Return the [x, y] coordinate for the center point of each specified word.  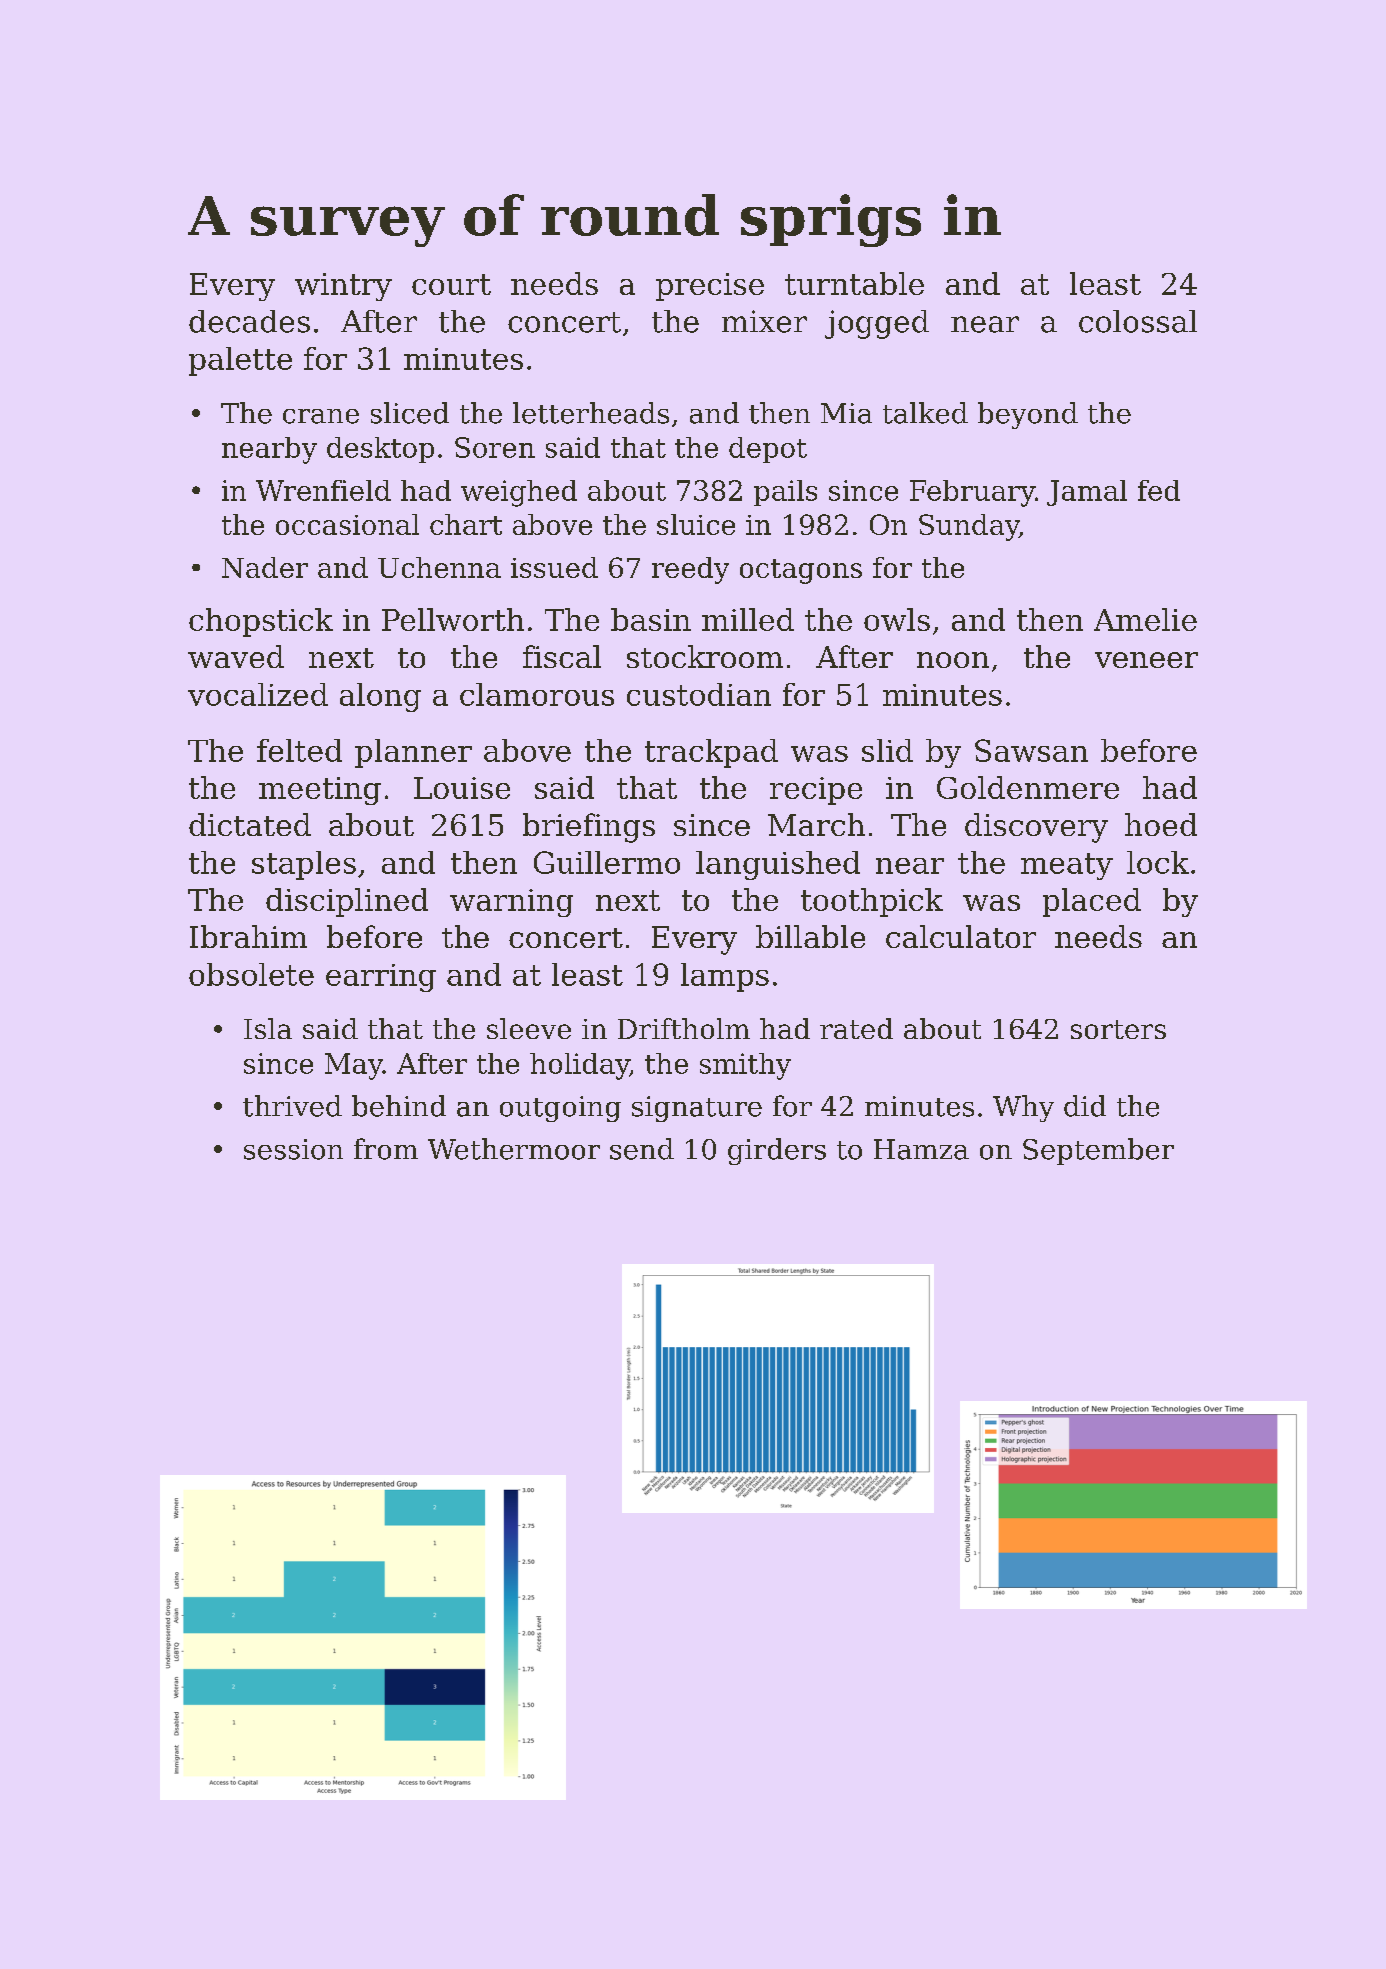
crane [321, 416]
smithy [745, 1066]
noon [953, 660]
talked [925, 413]
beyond [1028, 415]
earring [381, 978]
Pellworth [453, 619]
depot [768, 450]
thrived [292, 1106]
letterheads [591, 413]
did [1085, 1106]
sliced [410, 413]
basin [651, 619]
